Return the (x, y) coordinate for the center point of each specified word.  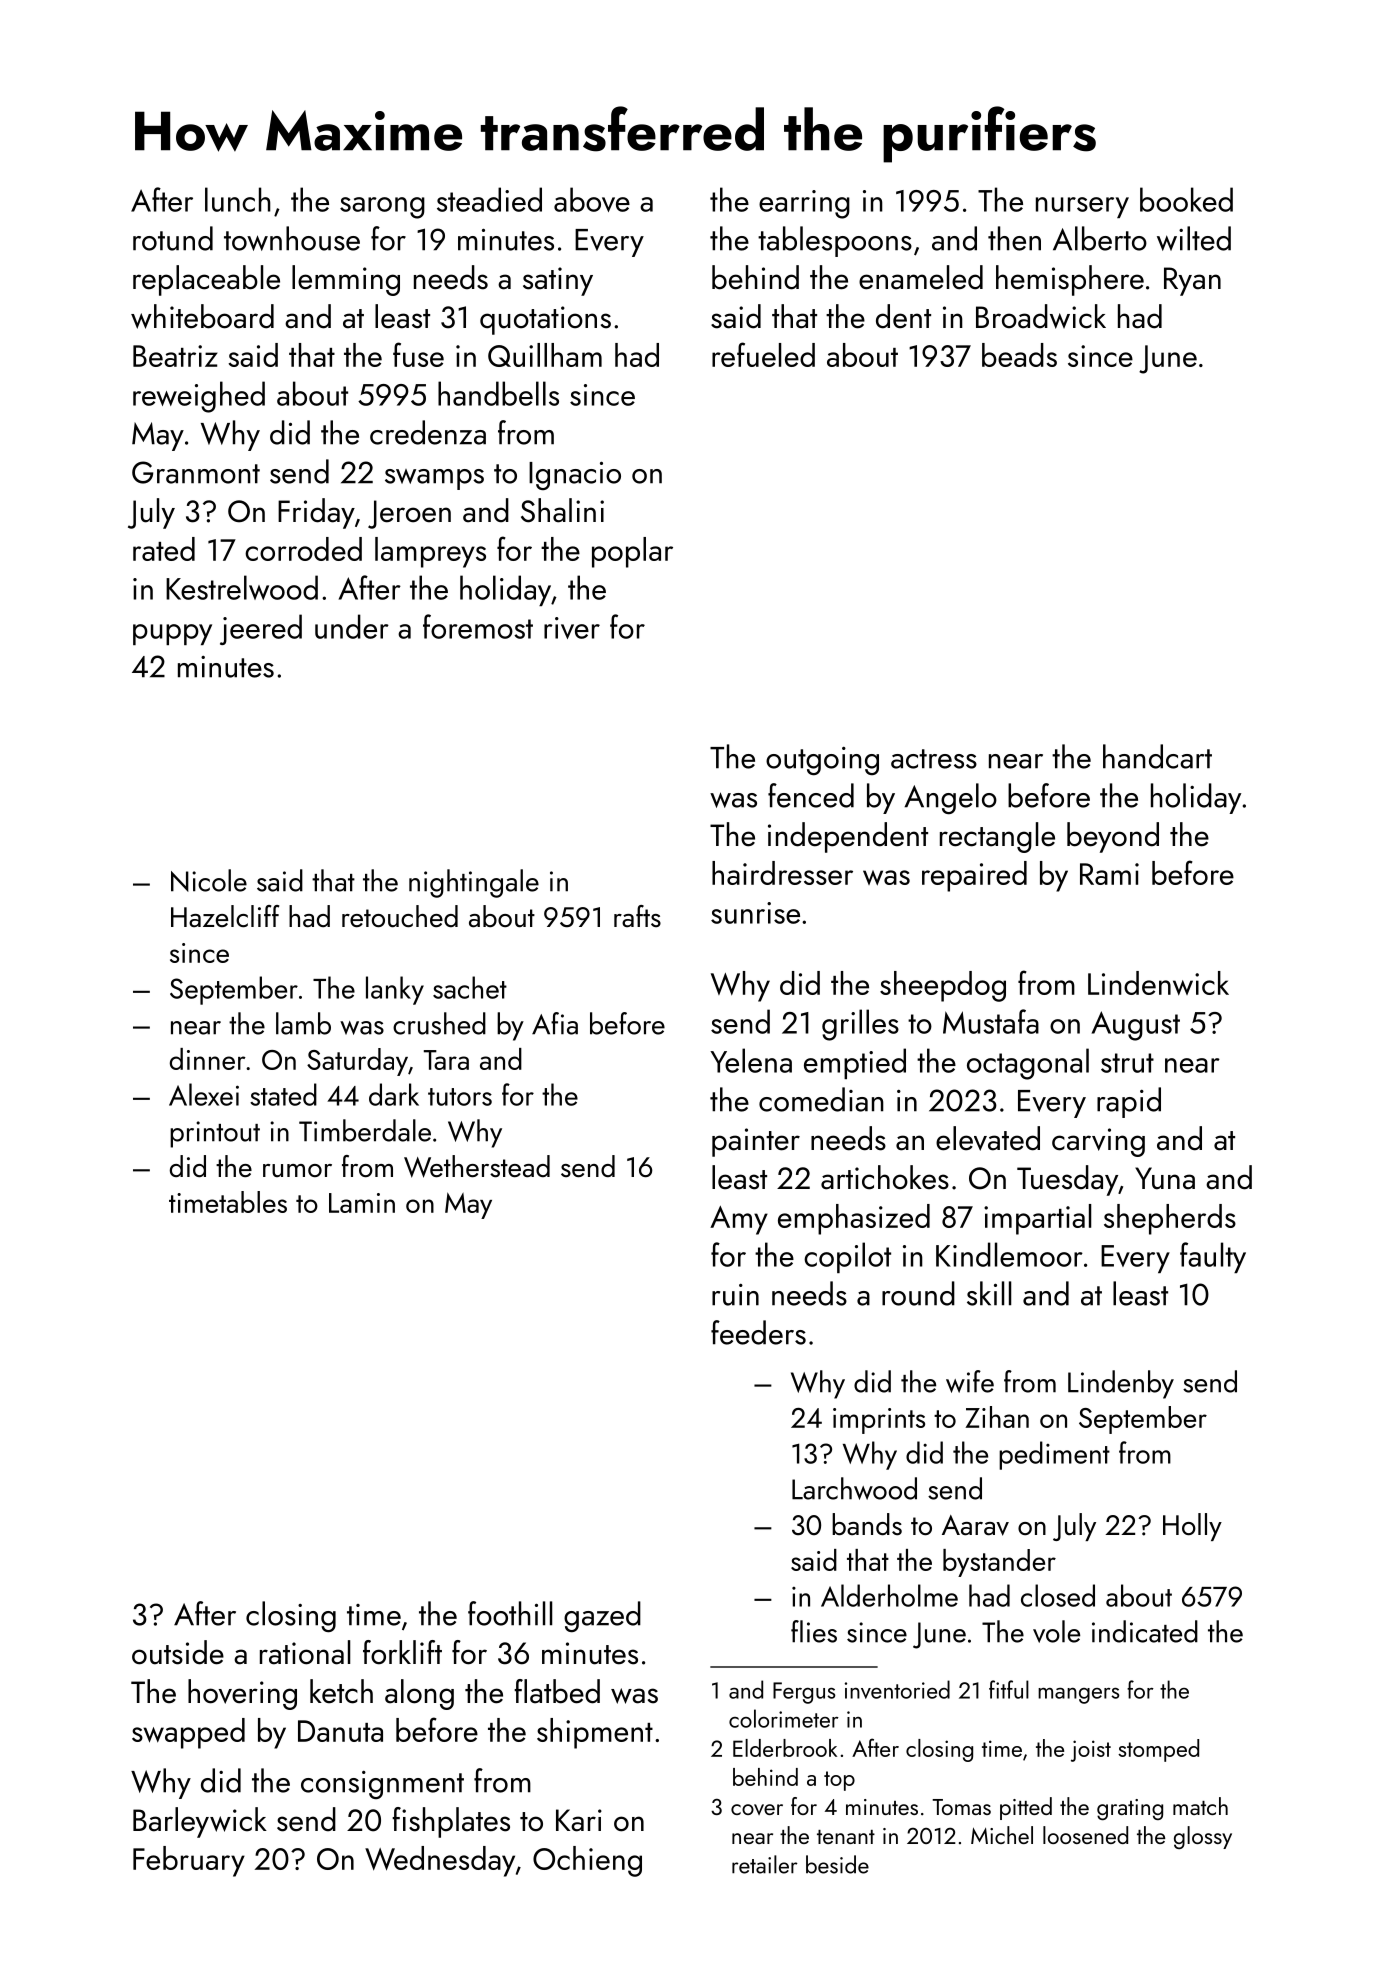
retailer (765, 1864)
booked (1186, 199)
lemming (346, 280)
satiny (558, 281)
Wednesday (440, 1861)
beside (837, 1864)
